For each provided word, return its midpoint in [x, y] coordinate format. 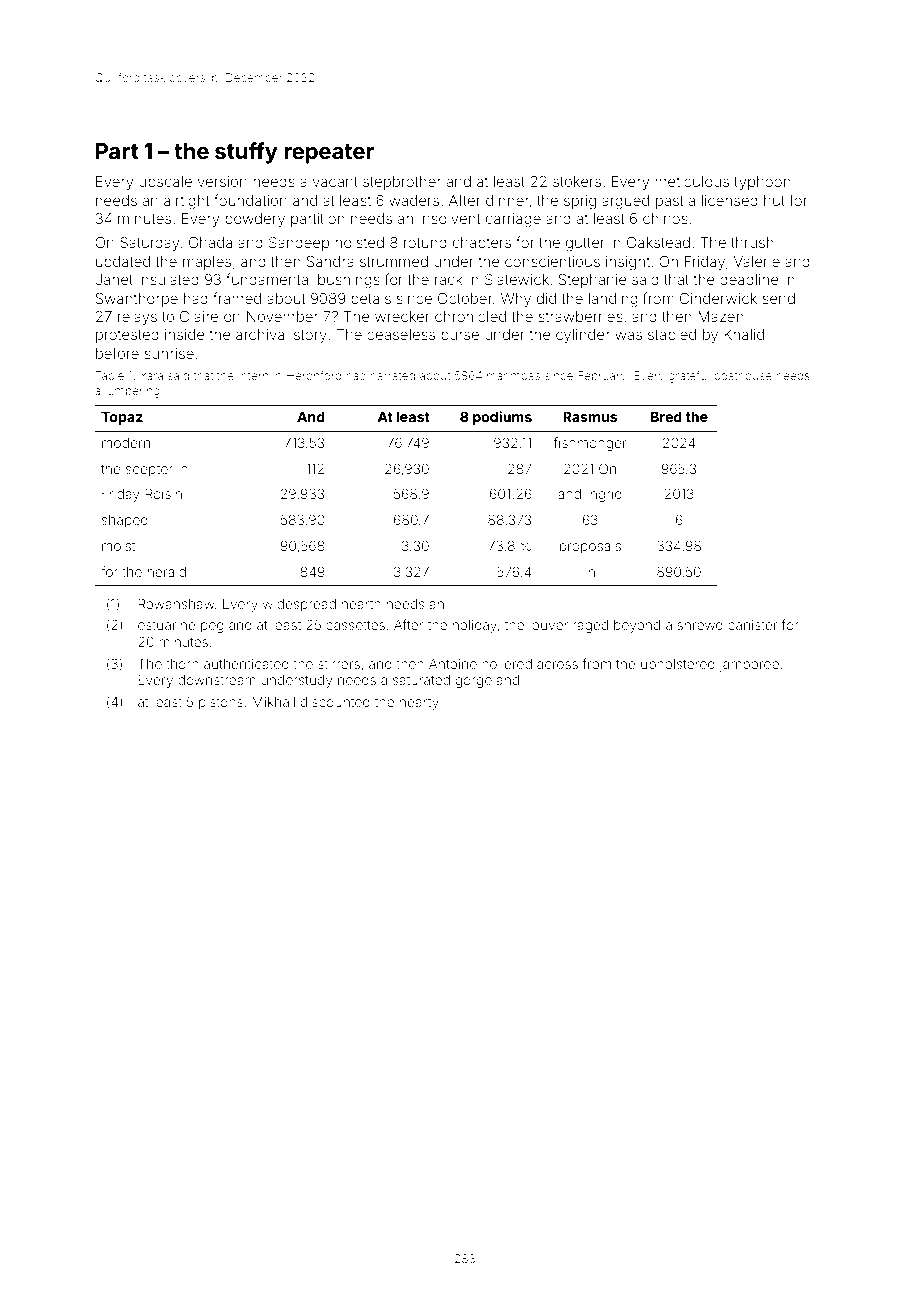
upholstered [678, 665]
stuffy [246, 153]
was [628, 335]
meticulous [692, 181]
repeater [329, 154]
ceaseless [401, 334]
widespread [299, 605]
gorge [474, 682]
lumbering [132, 392]
